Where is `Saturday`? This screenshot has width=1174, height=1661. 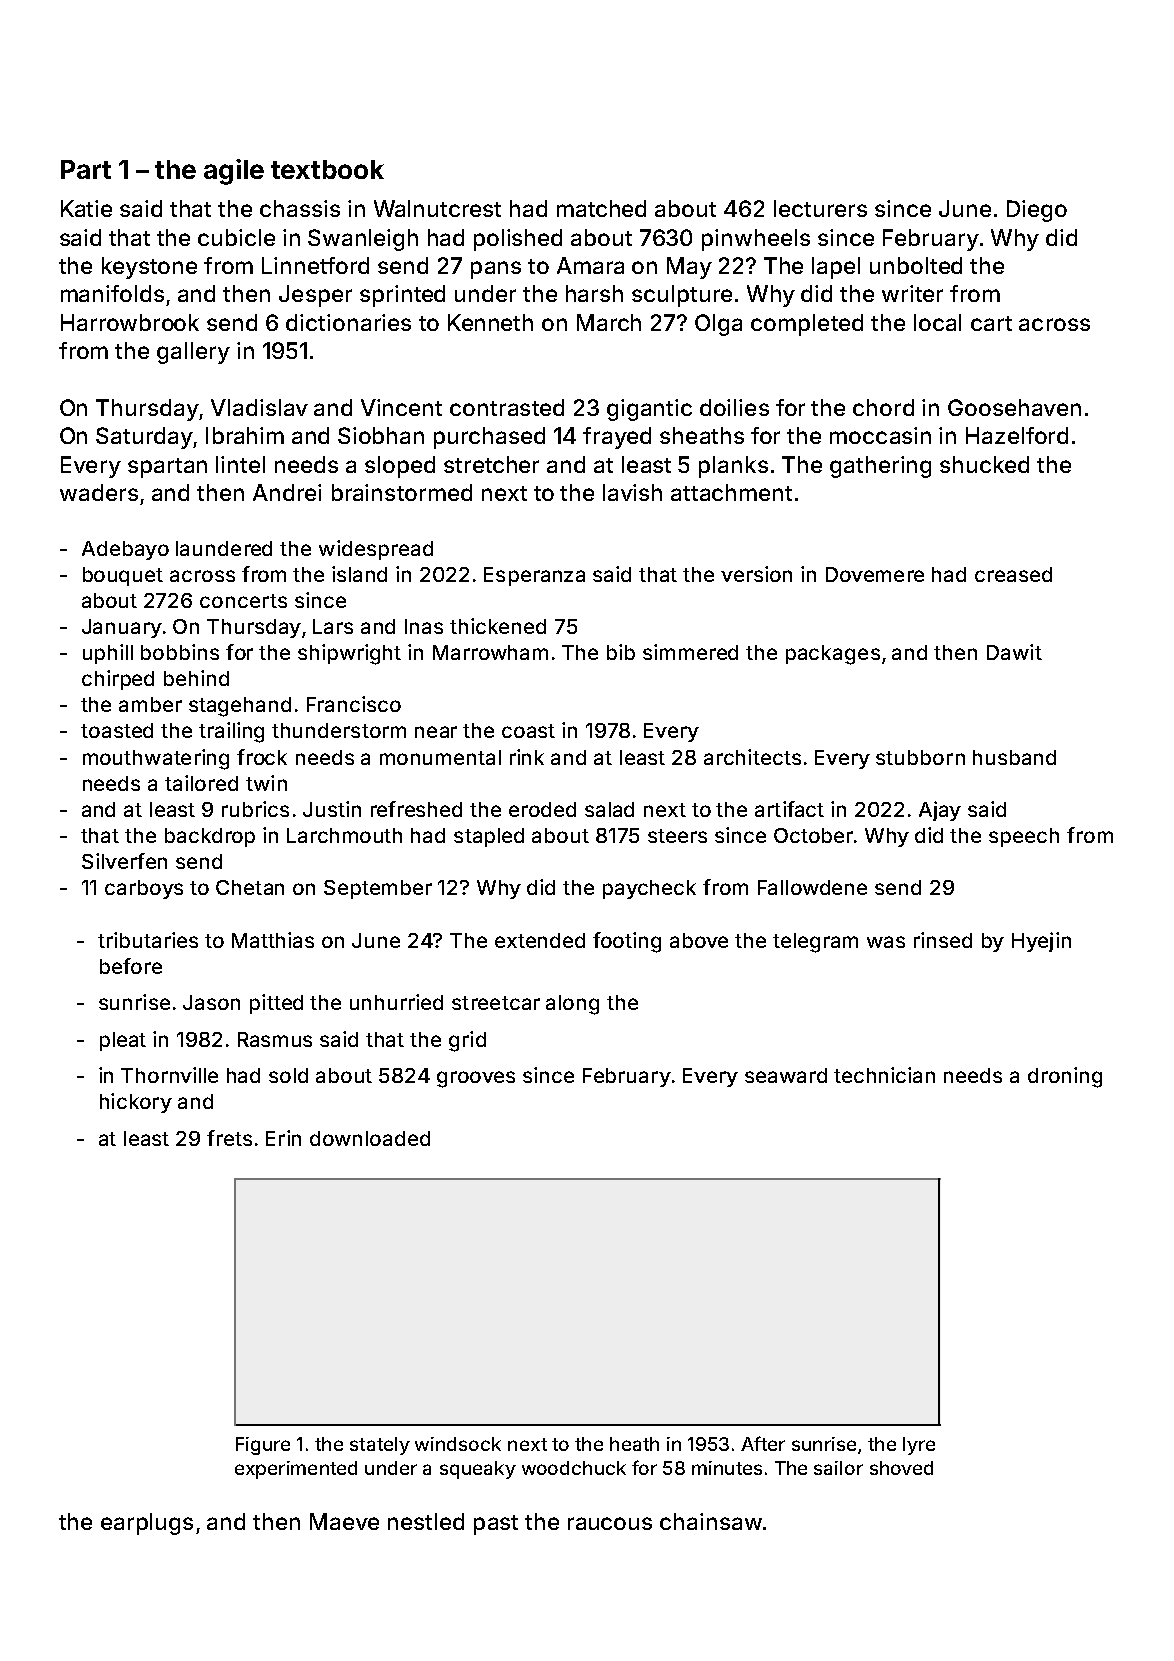
Saturday is located at coordinates (144, 438).
